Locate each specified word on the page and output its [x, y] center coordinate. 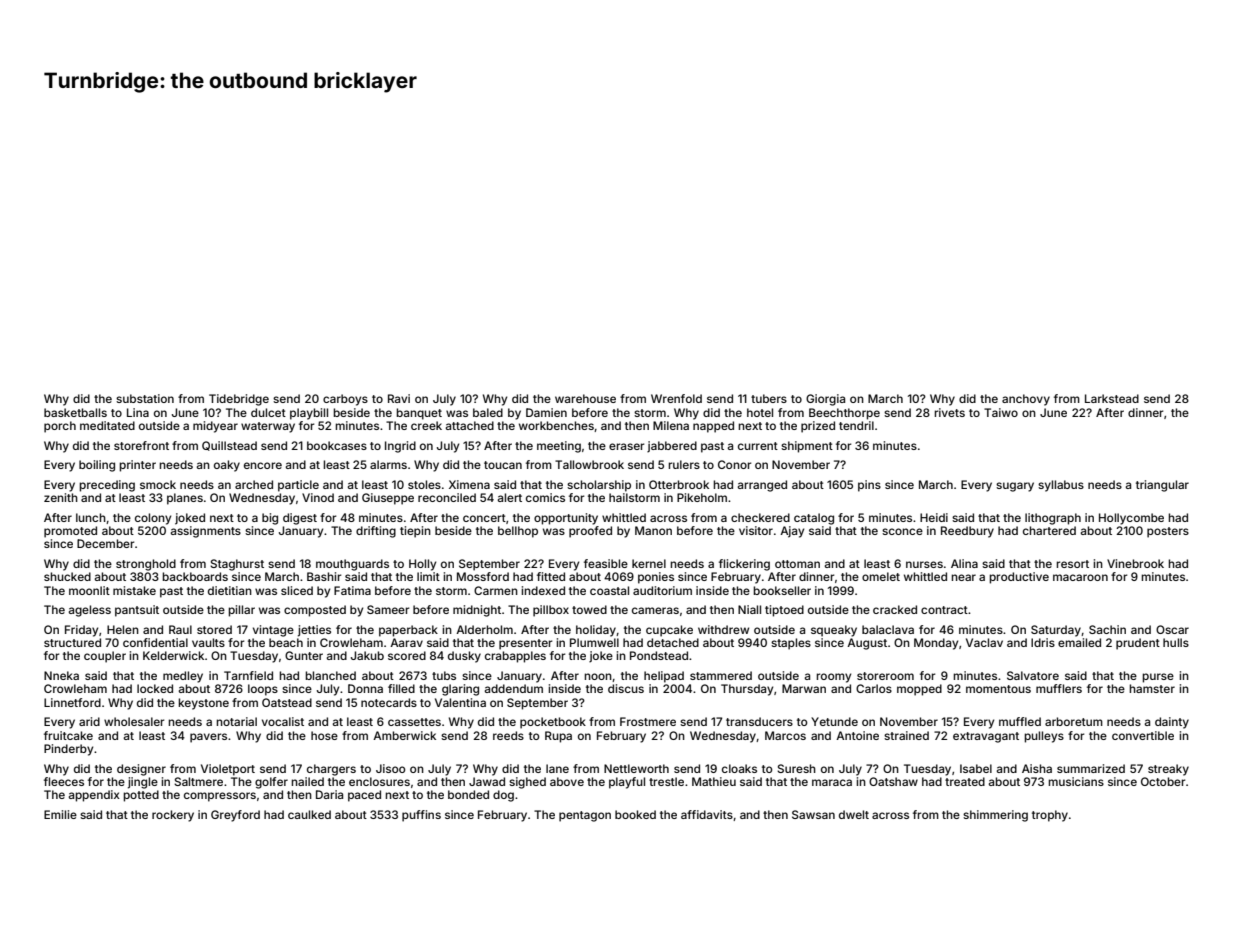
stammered [721, 675]
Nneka [61, 675]
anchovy [1026, 400]
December [105, 543]
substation [145, 398]
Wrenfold [676, 398]
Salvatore [1033, 675]
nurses [924, 564]
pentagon [585, 816]
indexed [543, 590]
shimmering [995, 816]
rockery [173, 816]
